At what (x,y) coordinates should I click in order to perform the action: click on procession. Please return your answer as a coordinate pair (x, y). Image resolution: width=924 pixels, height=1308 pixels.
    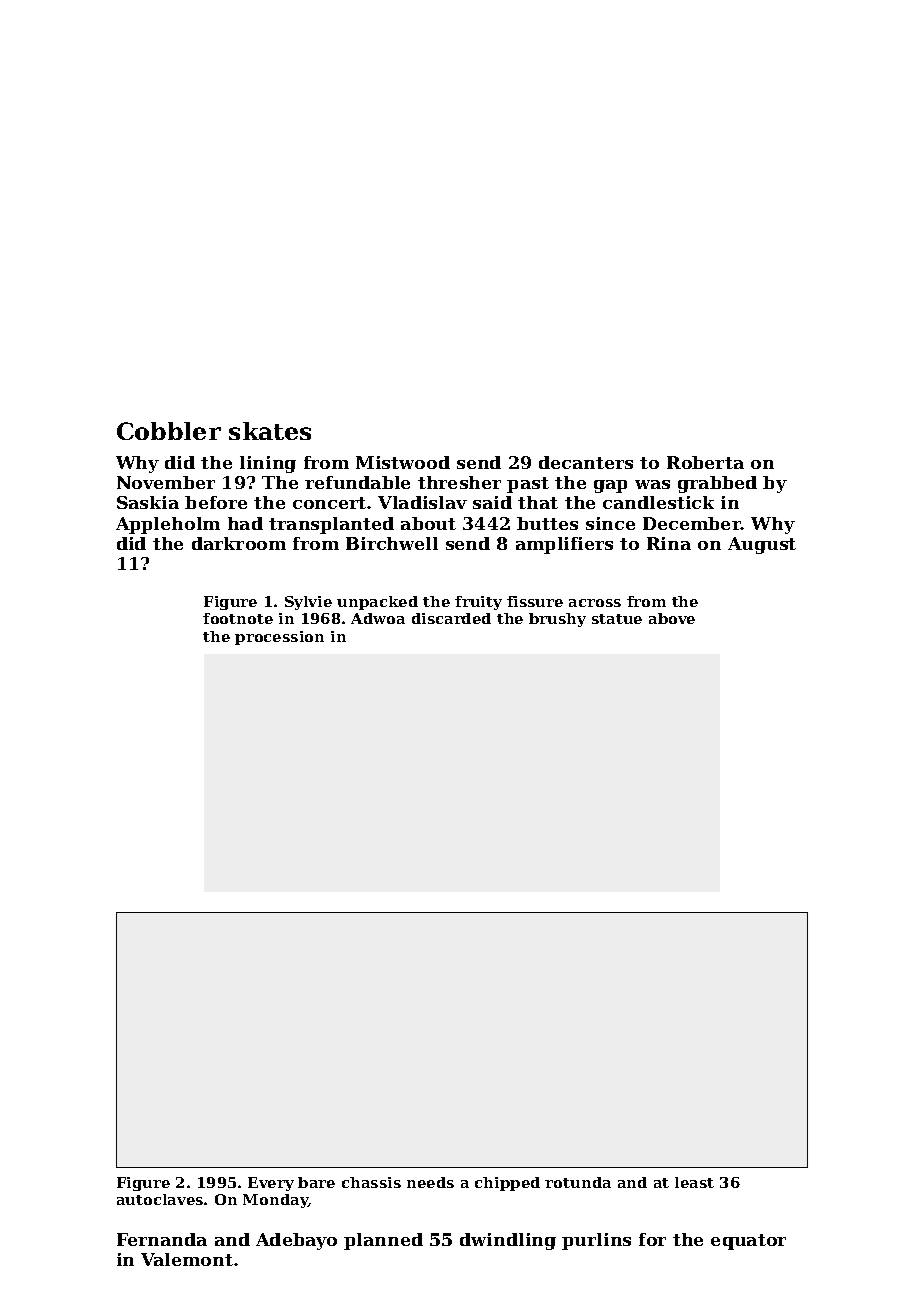
    Looking at the image, I should click on (279, 638).
